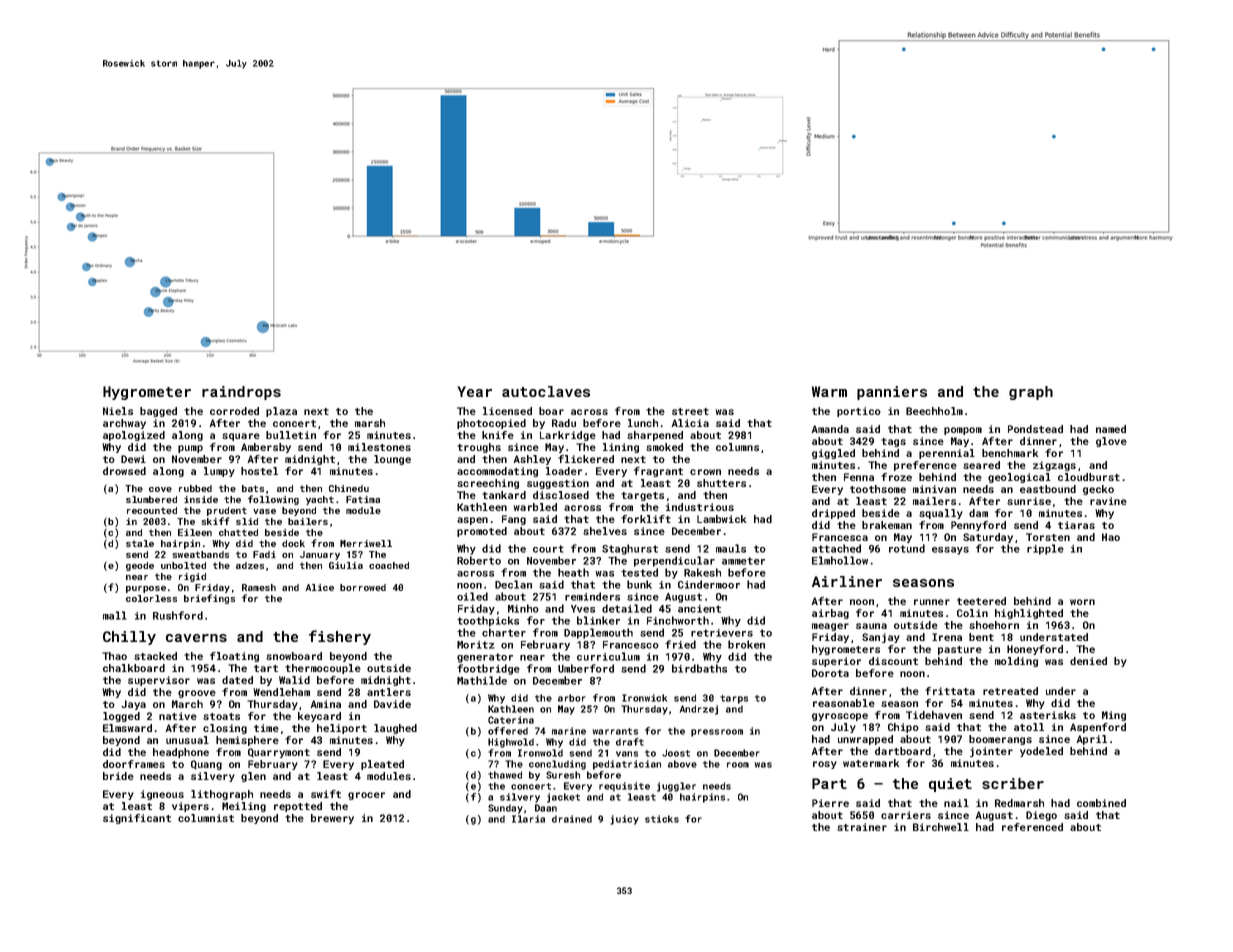  What do you see at coordinates (721, 519) in the screenshot?
I see `Lambwick` at bounding box center [721, 519].
